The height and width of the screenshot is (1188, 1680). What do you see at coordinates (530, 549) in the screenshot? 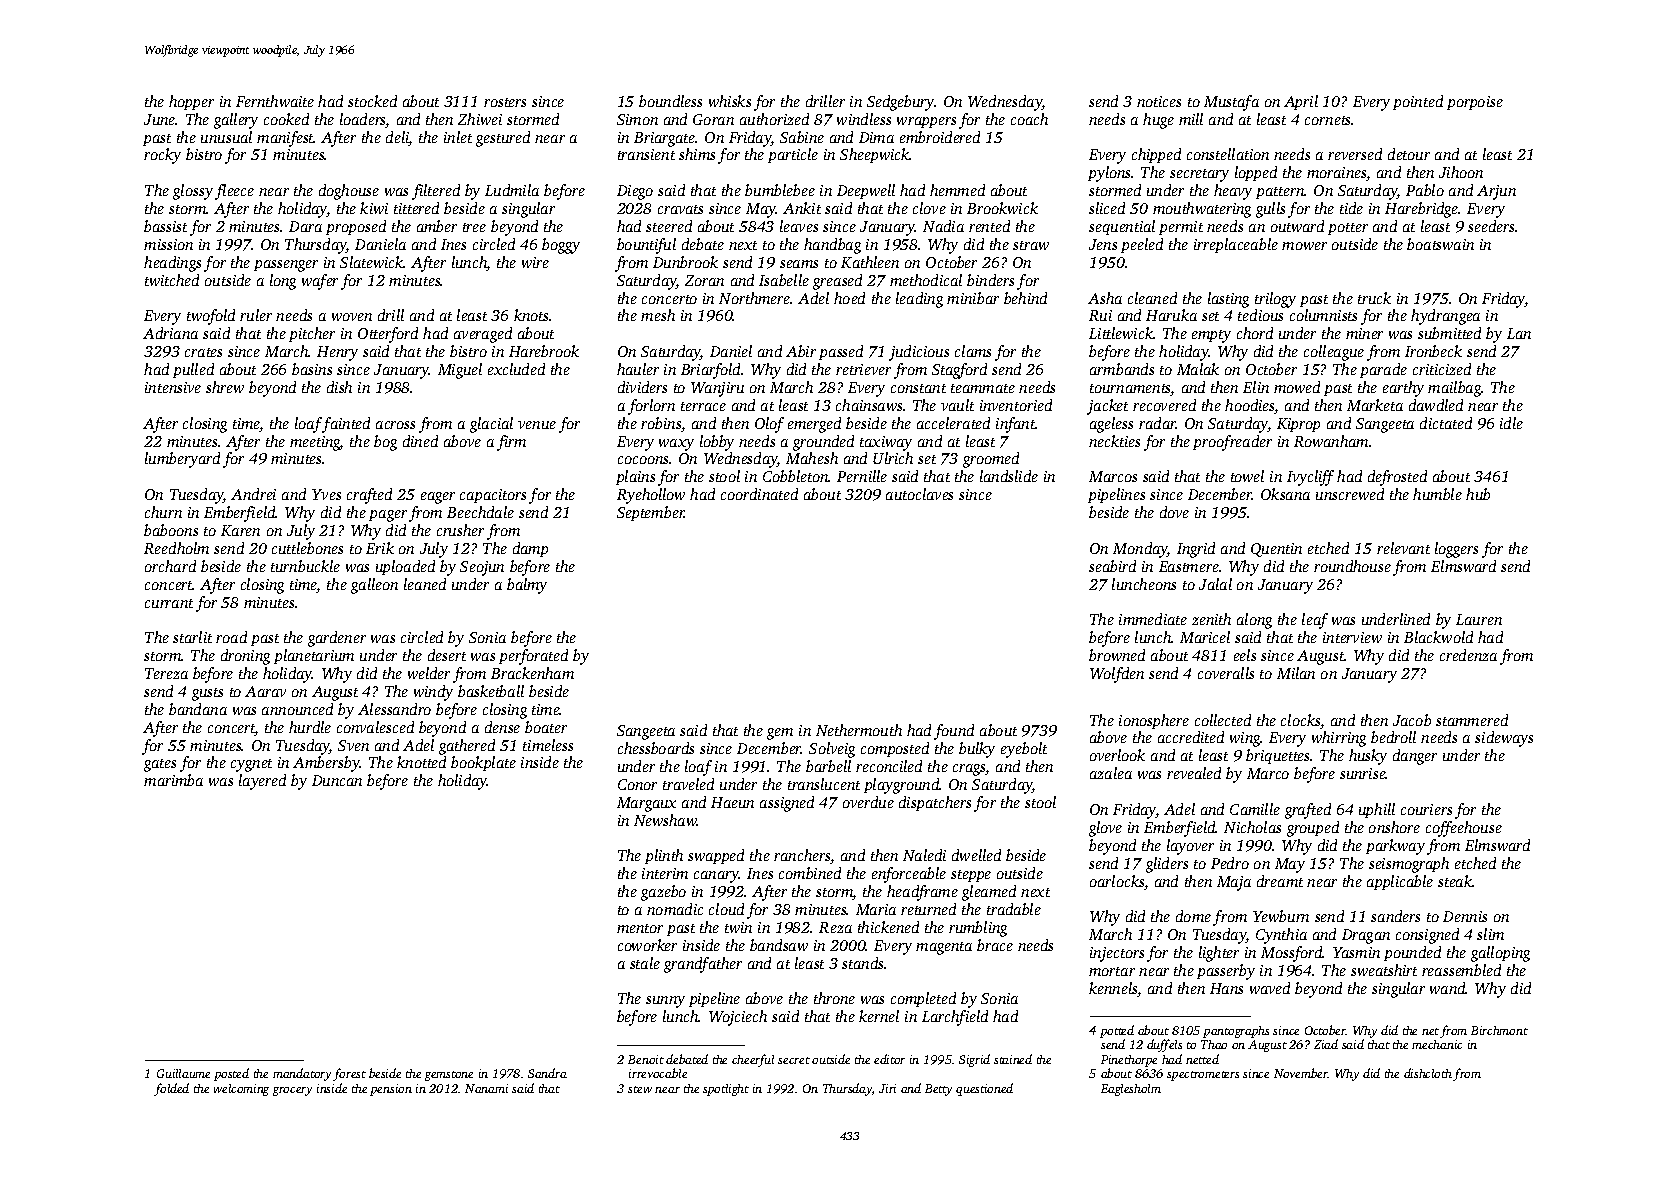
I see `damp` at bounding box center [530, 549].
